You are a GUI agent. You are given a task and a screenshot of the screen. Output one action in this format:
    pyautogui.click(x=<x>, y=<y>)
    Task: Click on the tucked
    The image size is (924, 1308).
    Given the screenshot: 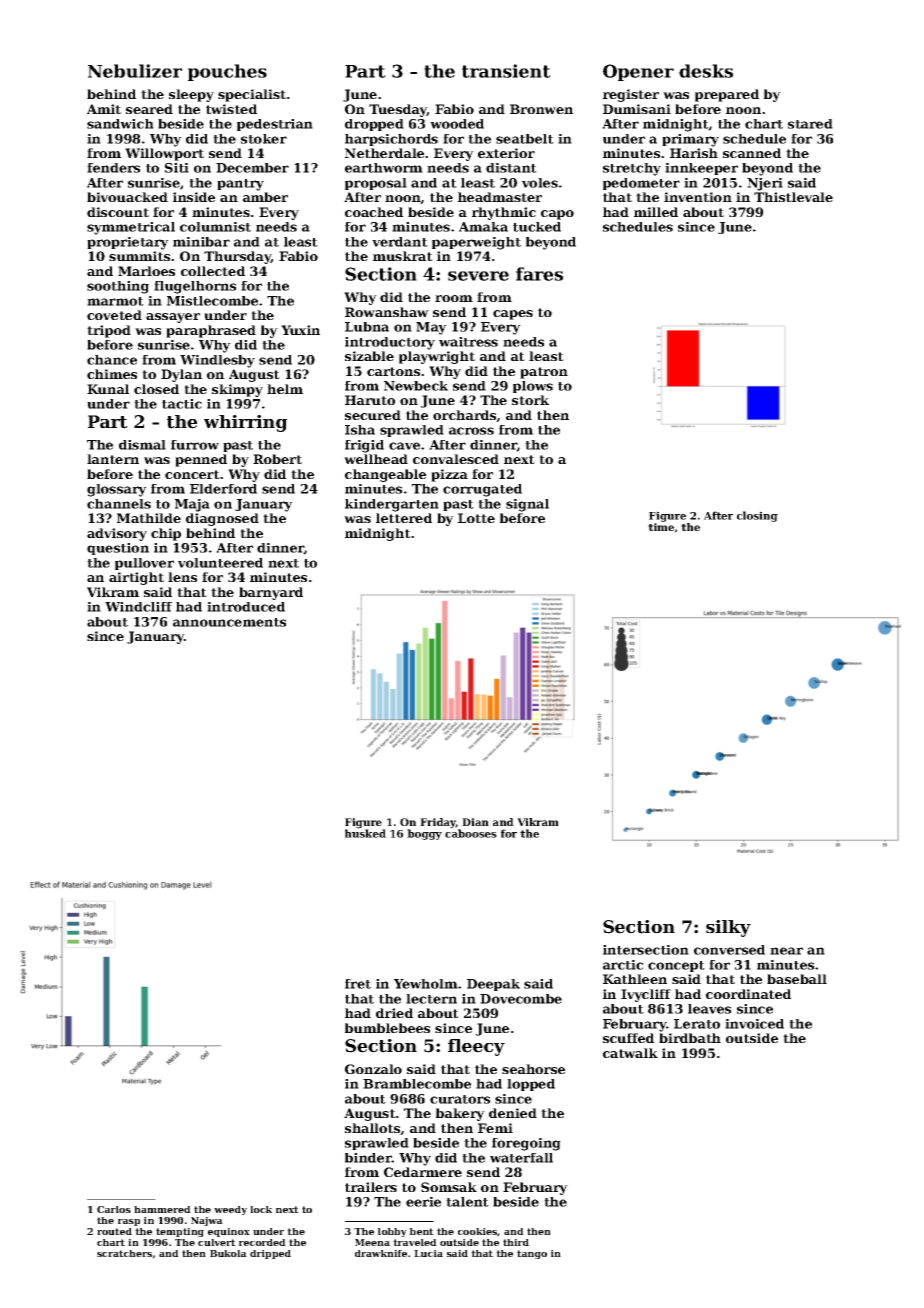 What is the action you would take?
    pyautogui.click(x=537, y=227)
